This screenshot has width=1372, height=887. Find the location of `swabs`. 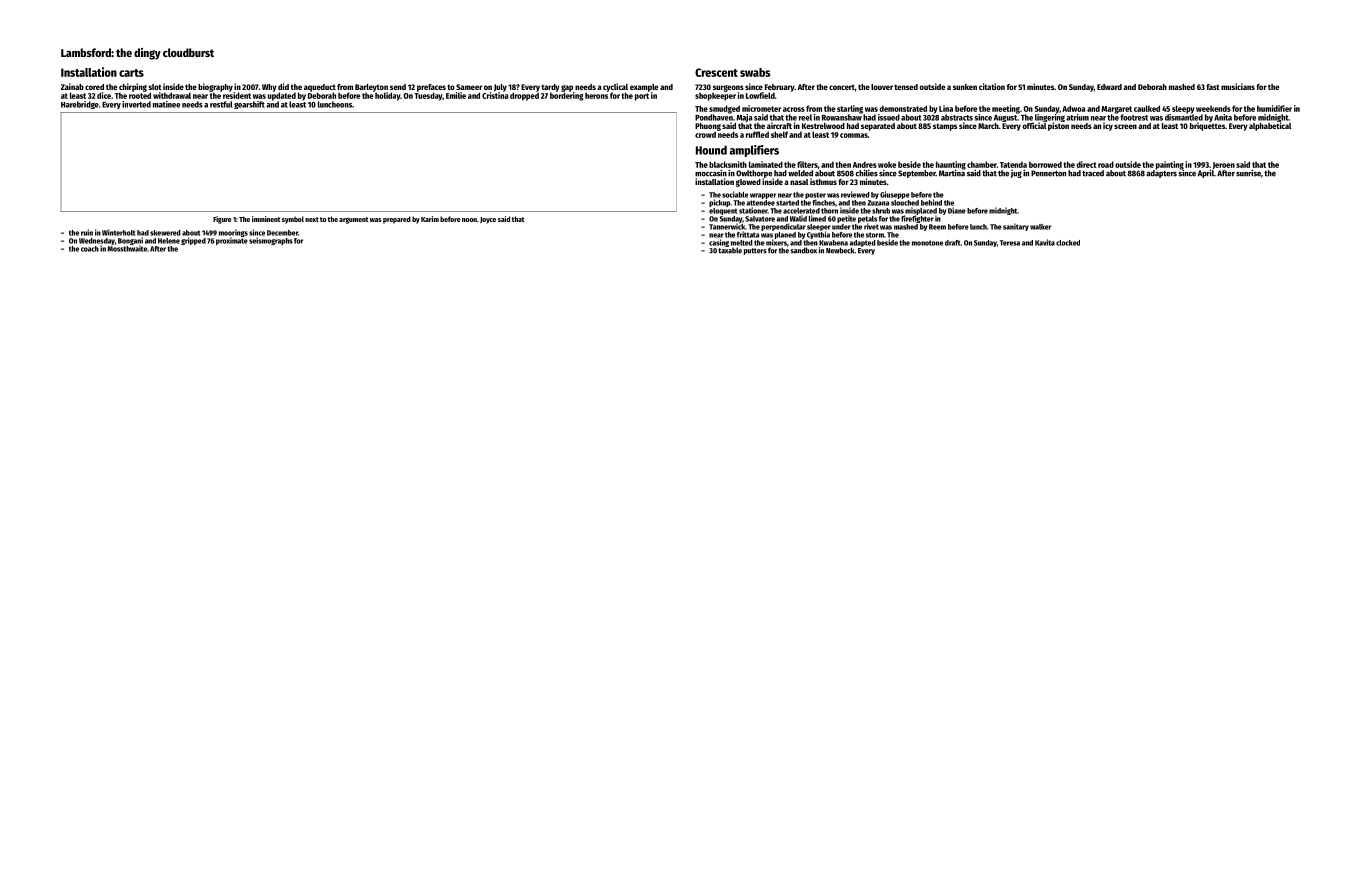

swabs is located at coordinates (755, 72).
